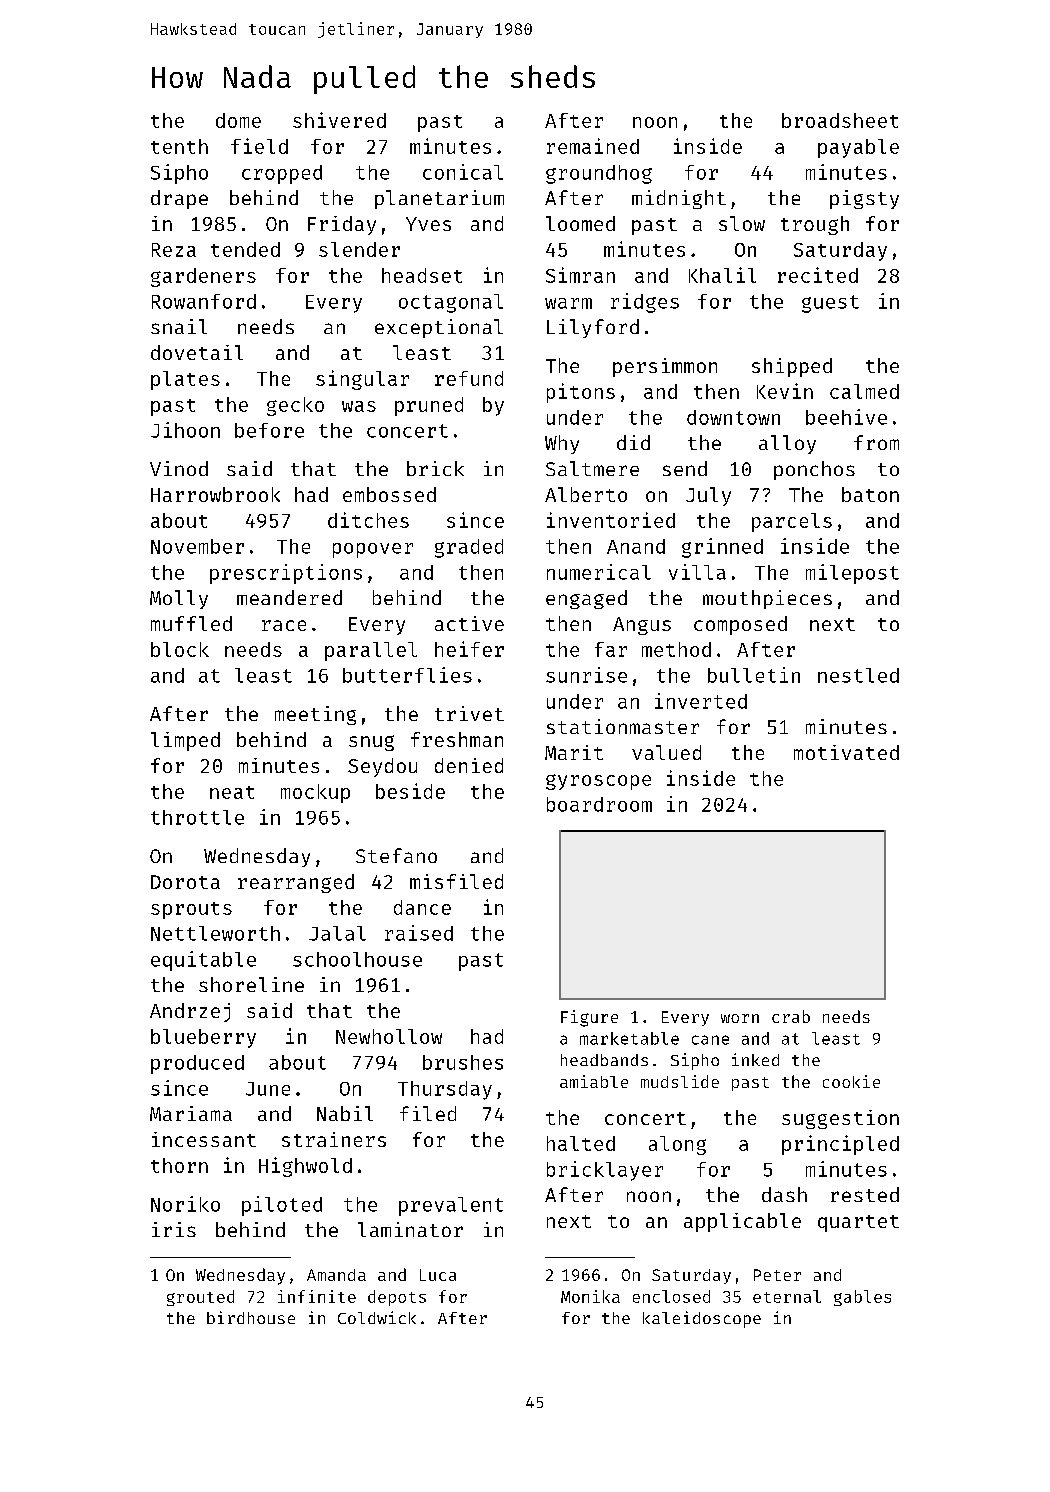  Describe the element at coordinates (702, 1319) in the screenshot. I see `kaleidoscope` at that location.
